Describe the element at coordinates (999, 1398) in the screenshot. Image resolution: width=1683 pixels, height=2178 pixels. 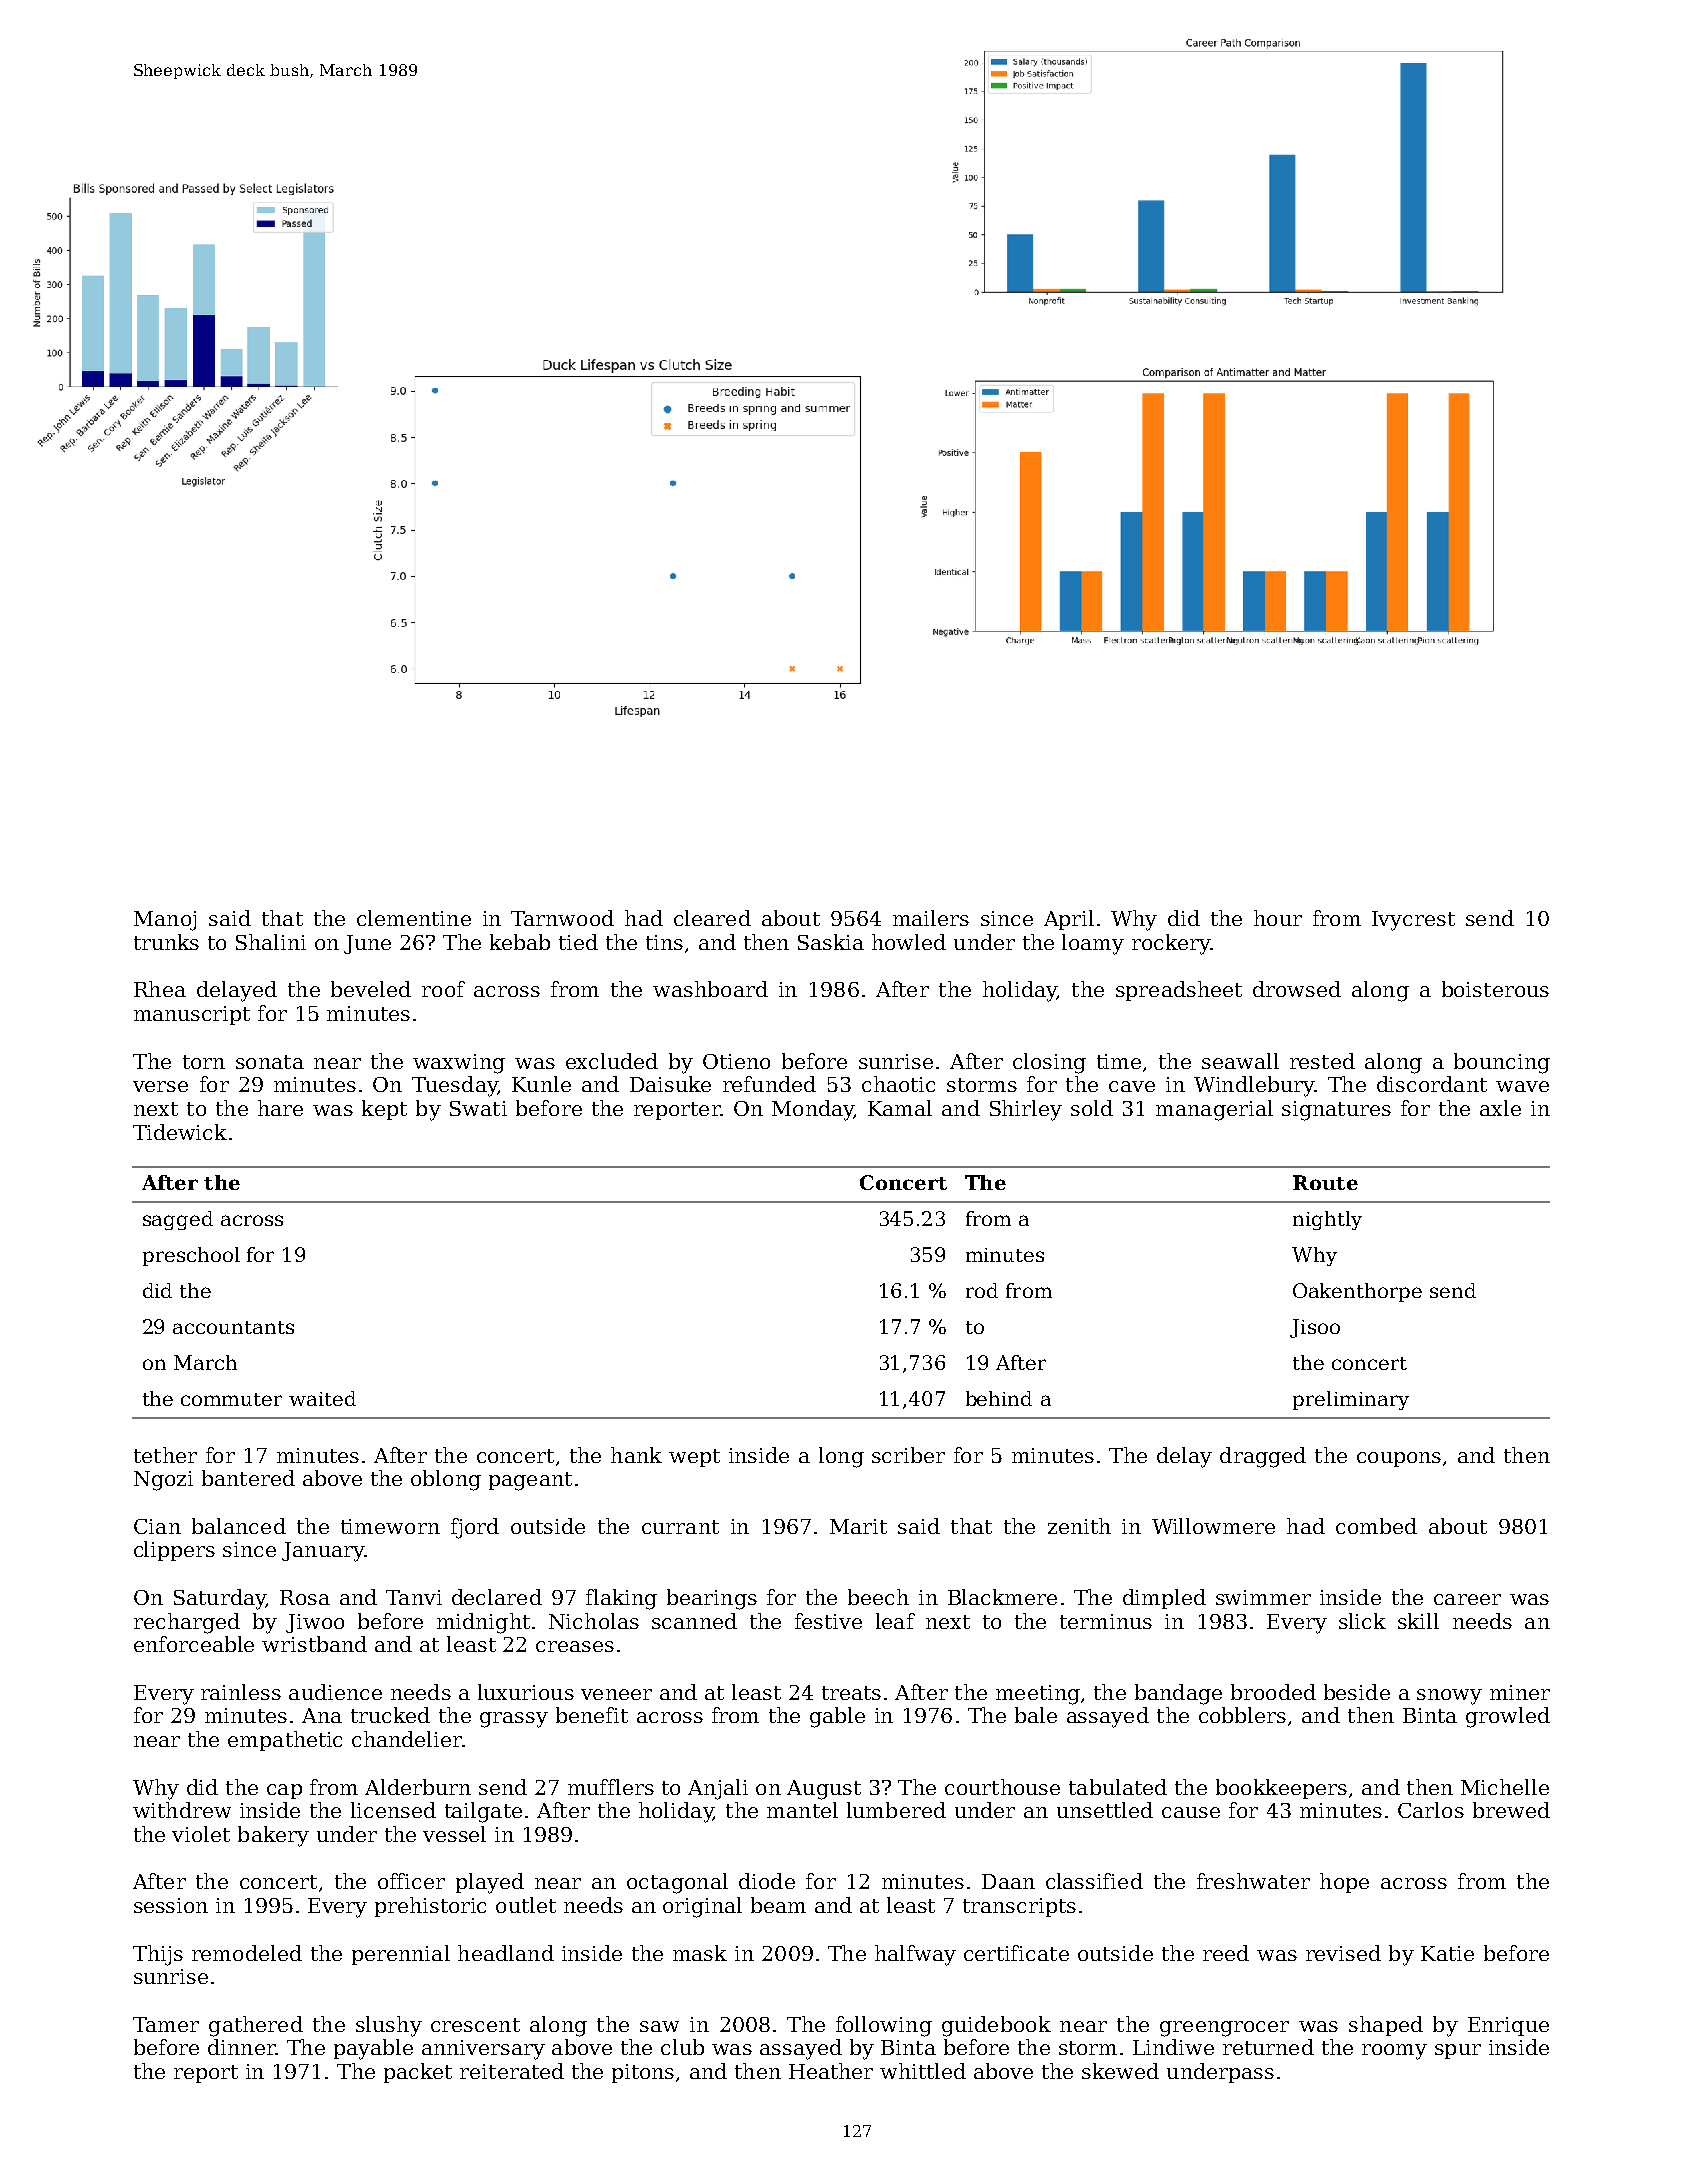
I see `behind` at that location.
